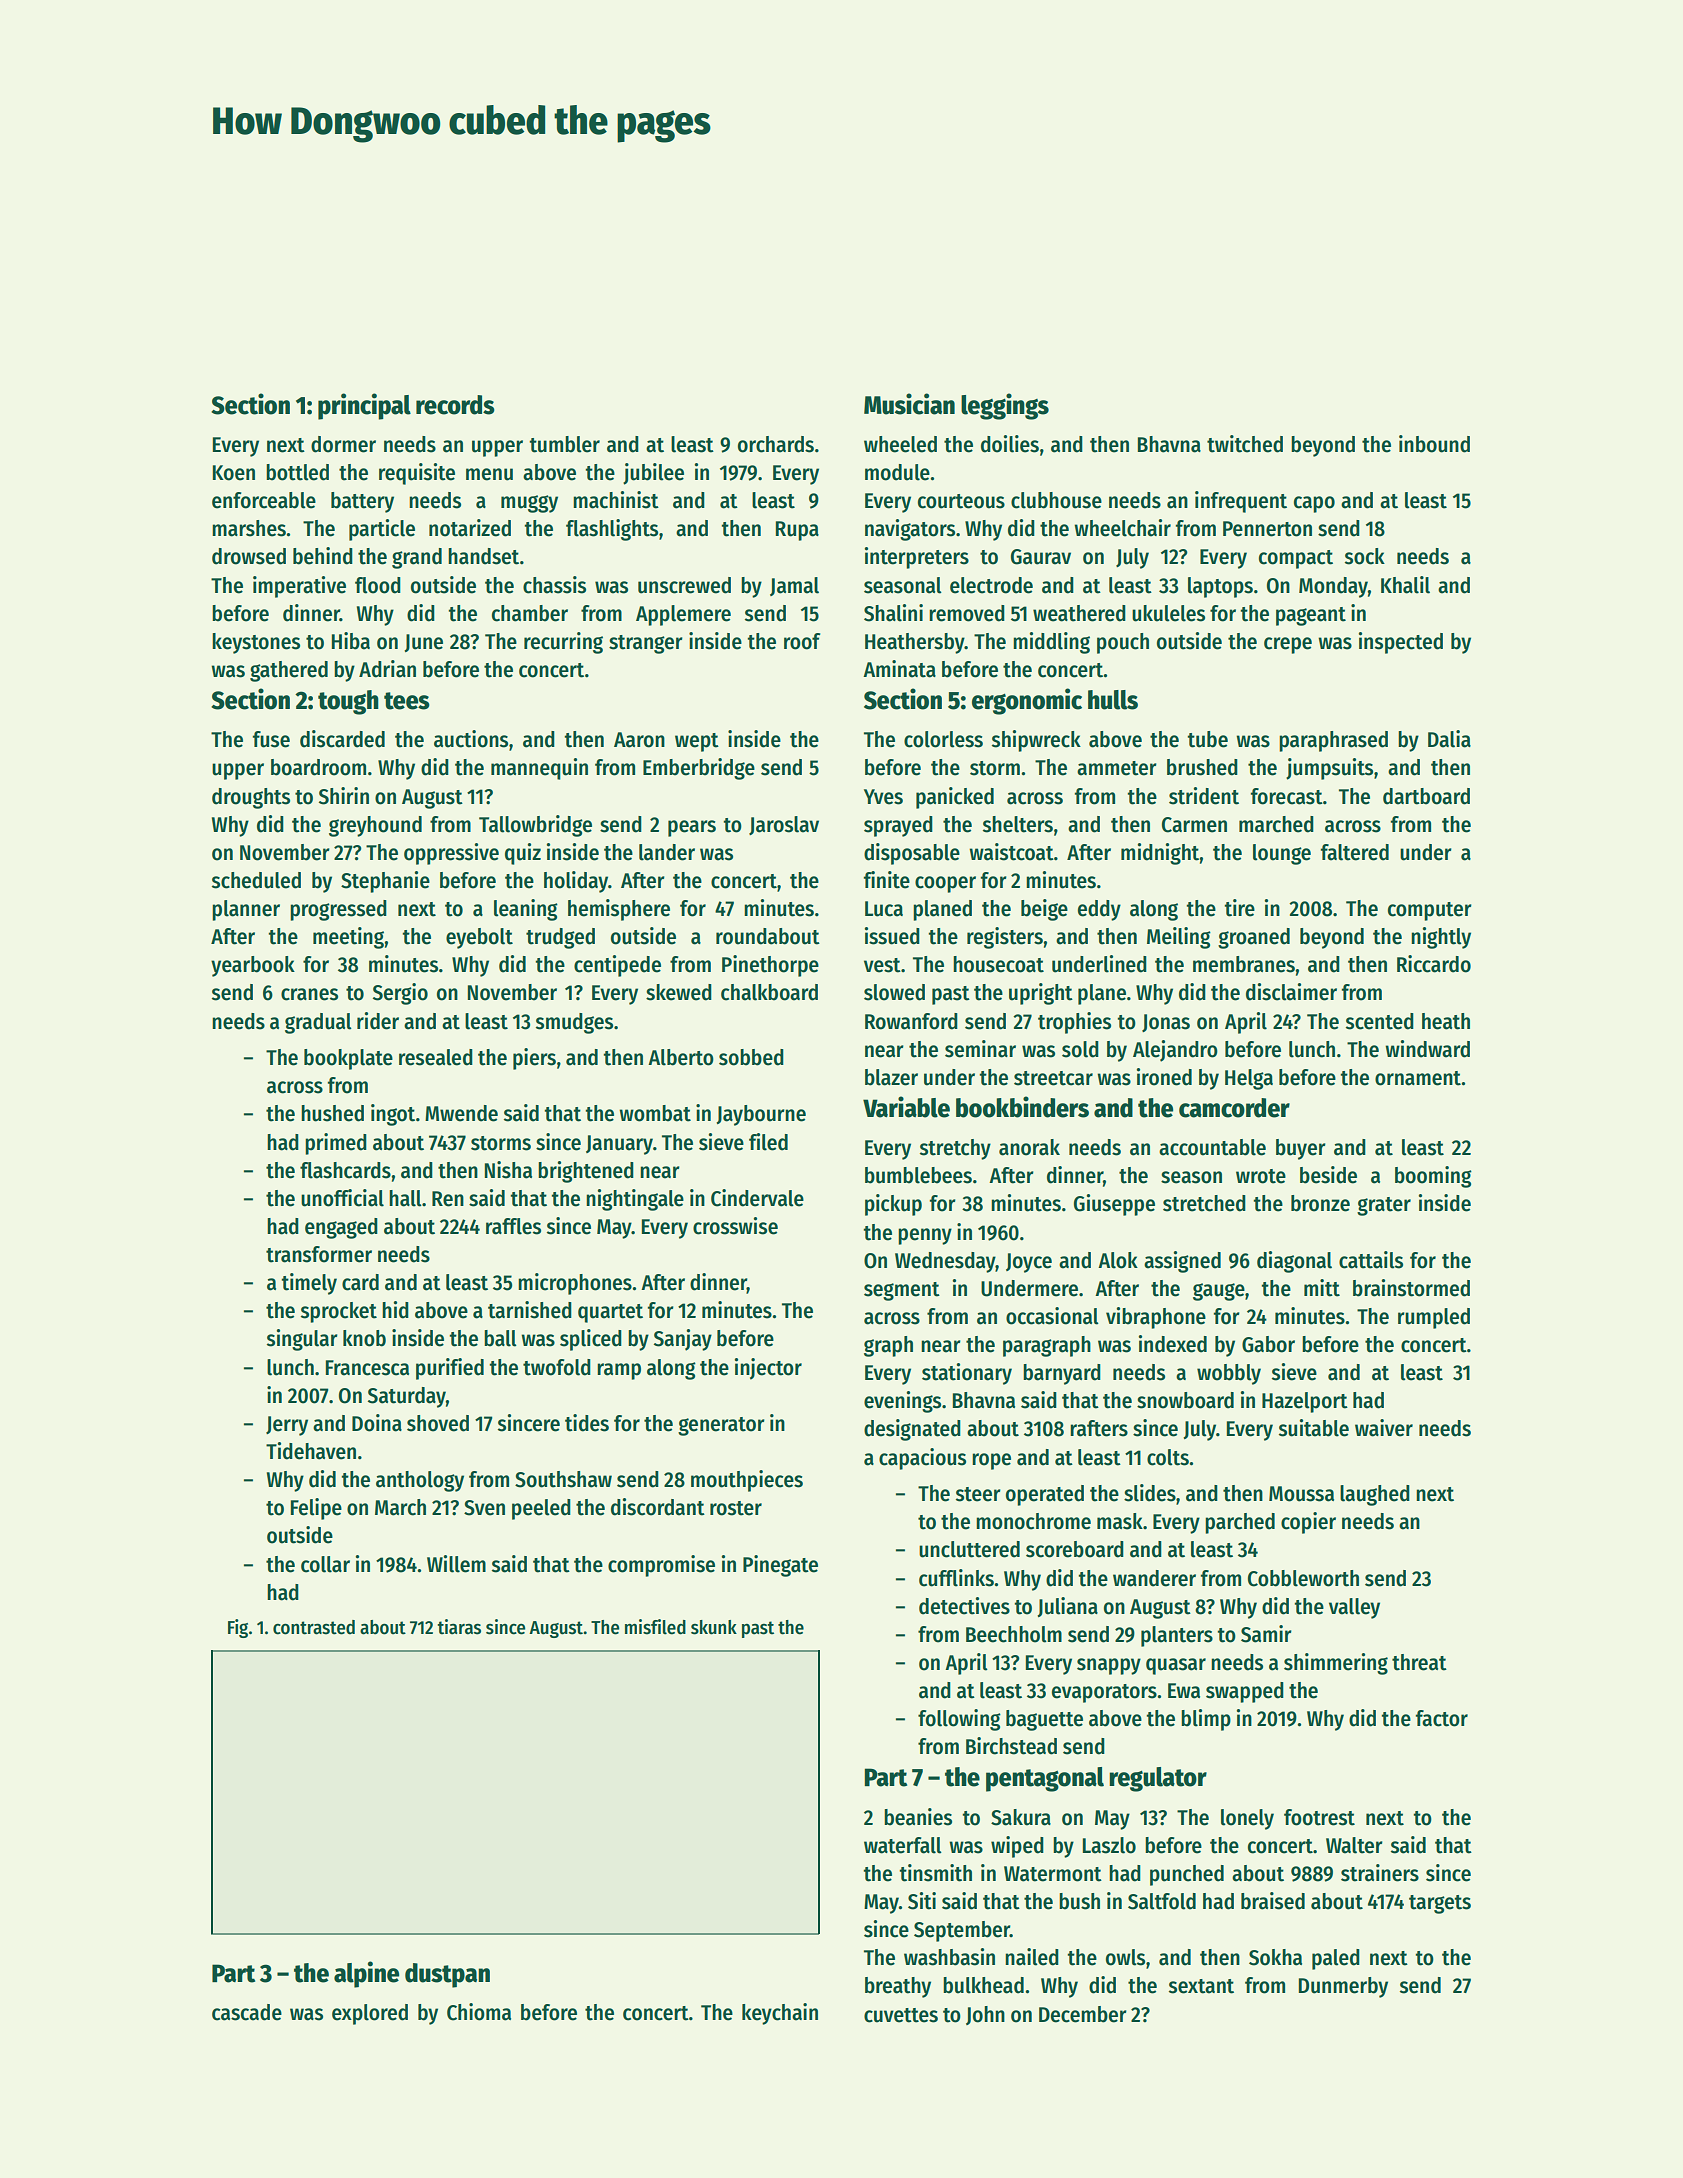  Describe the element at coordinates (342, 1198) in the screenshot. I see `unofficial` at that location.
